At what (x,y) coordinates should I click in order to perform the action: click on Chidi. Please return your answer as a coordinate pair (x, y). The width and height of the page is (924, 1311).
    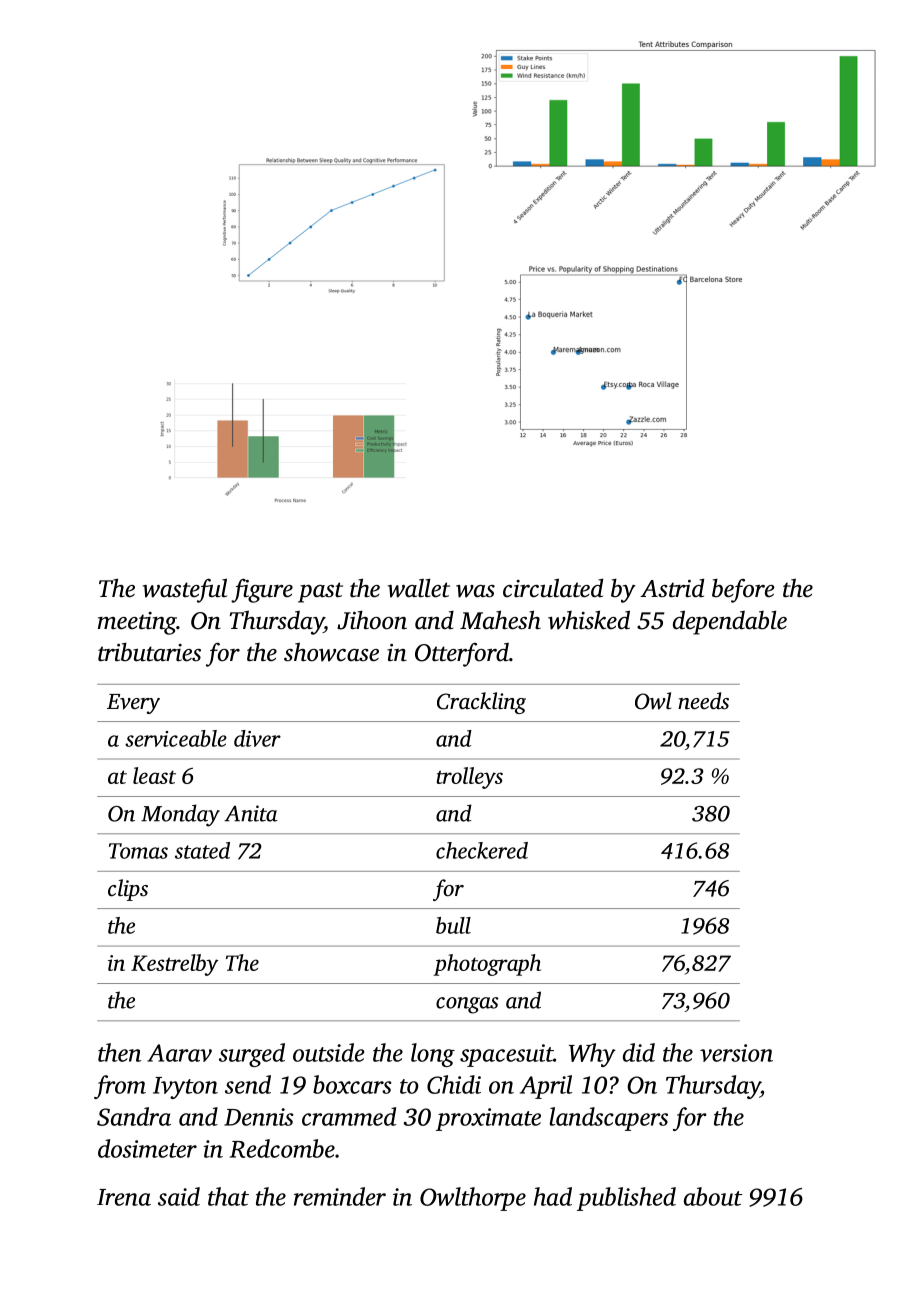
    Looking at the image, I should click on (454, 1084).
